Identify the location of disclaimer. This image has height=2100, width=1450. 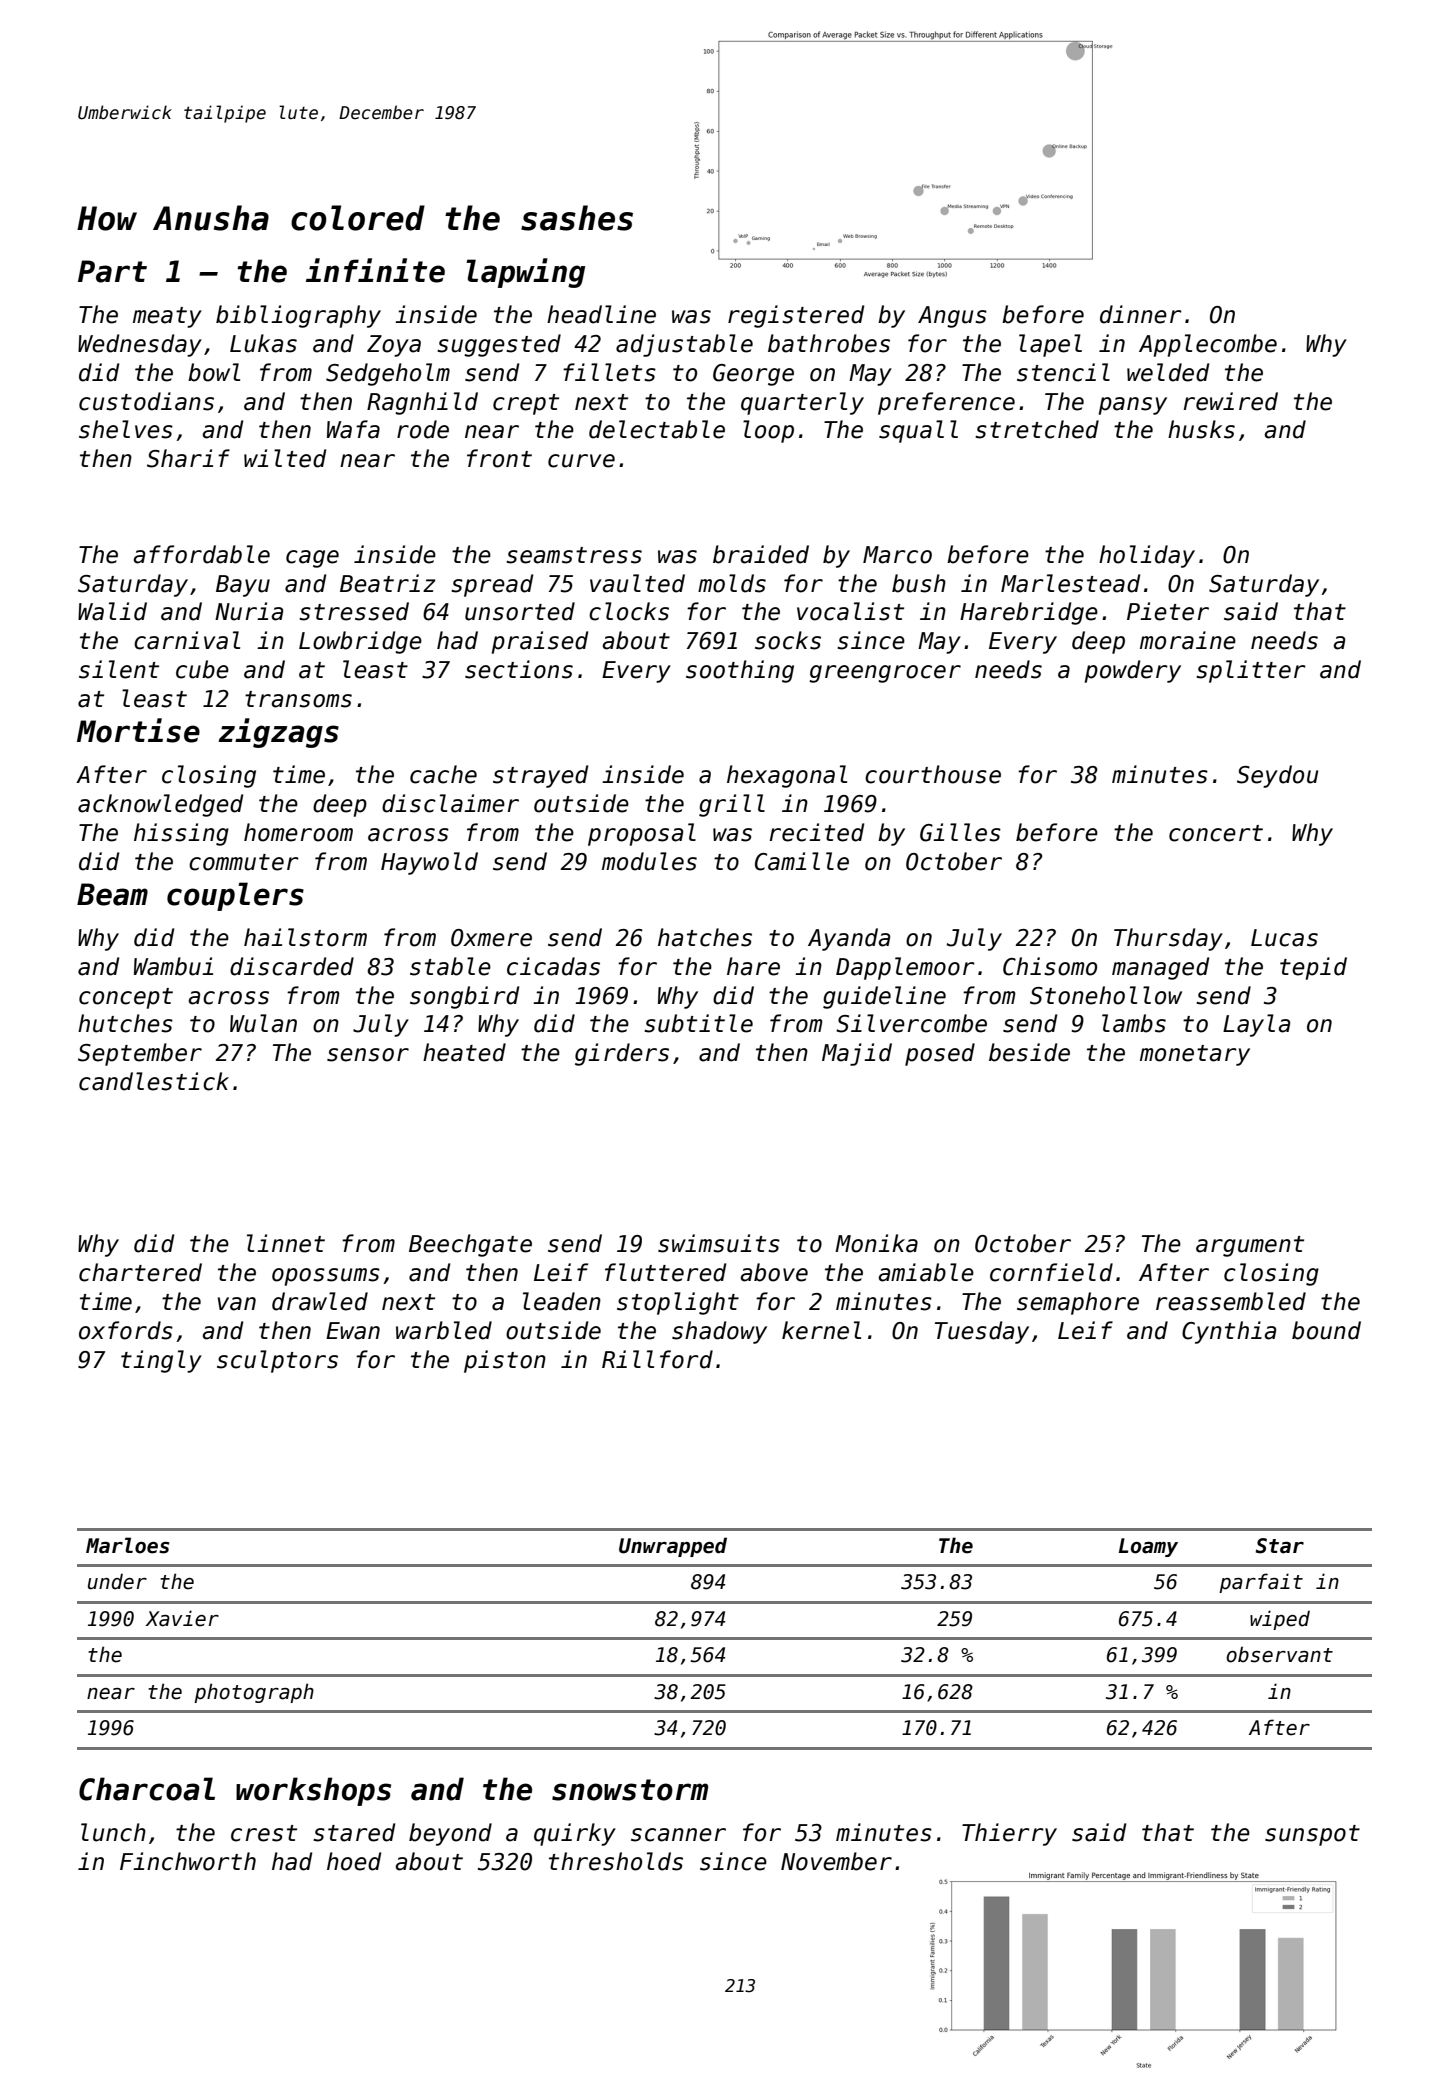
(450, 803).
